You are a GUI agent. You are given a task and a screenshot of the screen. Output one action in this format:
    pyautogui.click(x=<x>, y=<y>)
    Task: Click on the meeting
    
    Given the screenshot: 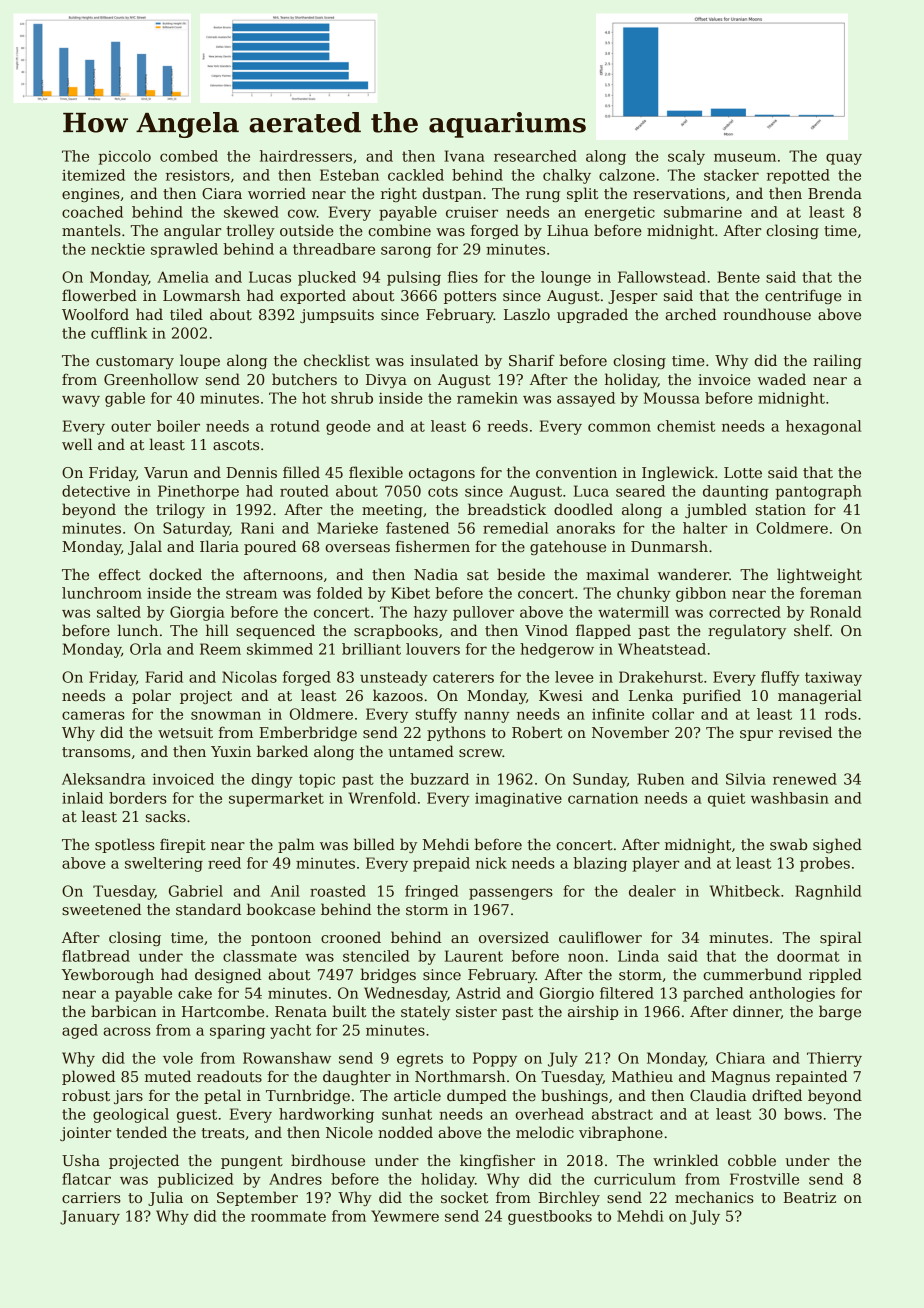 What is the action you would take?
    pyautogui.click(x=392, y=511)
